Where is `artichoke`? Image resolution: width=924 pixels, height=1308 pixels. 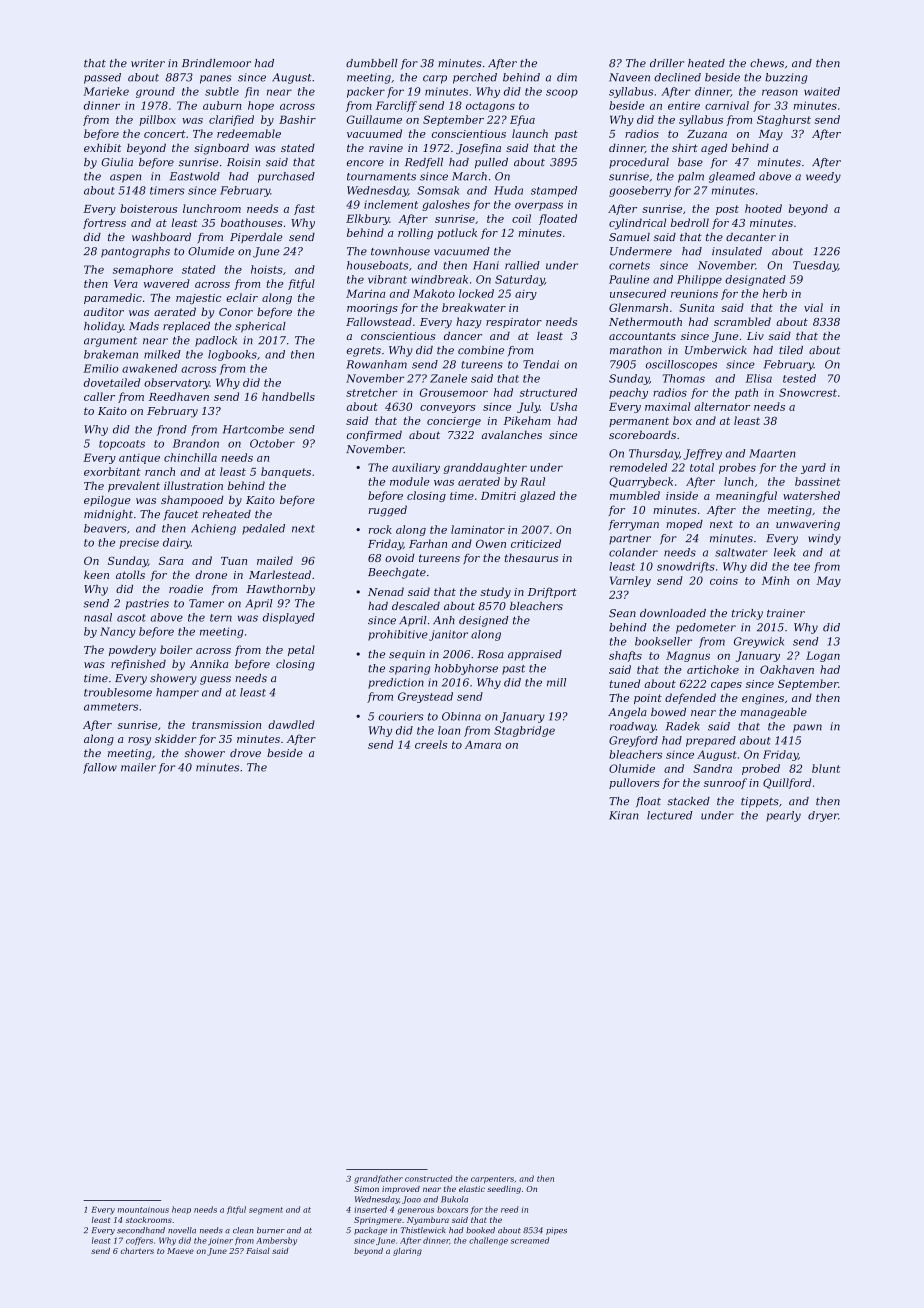
artichoke is located at coordinates (713, 669).
